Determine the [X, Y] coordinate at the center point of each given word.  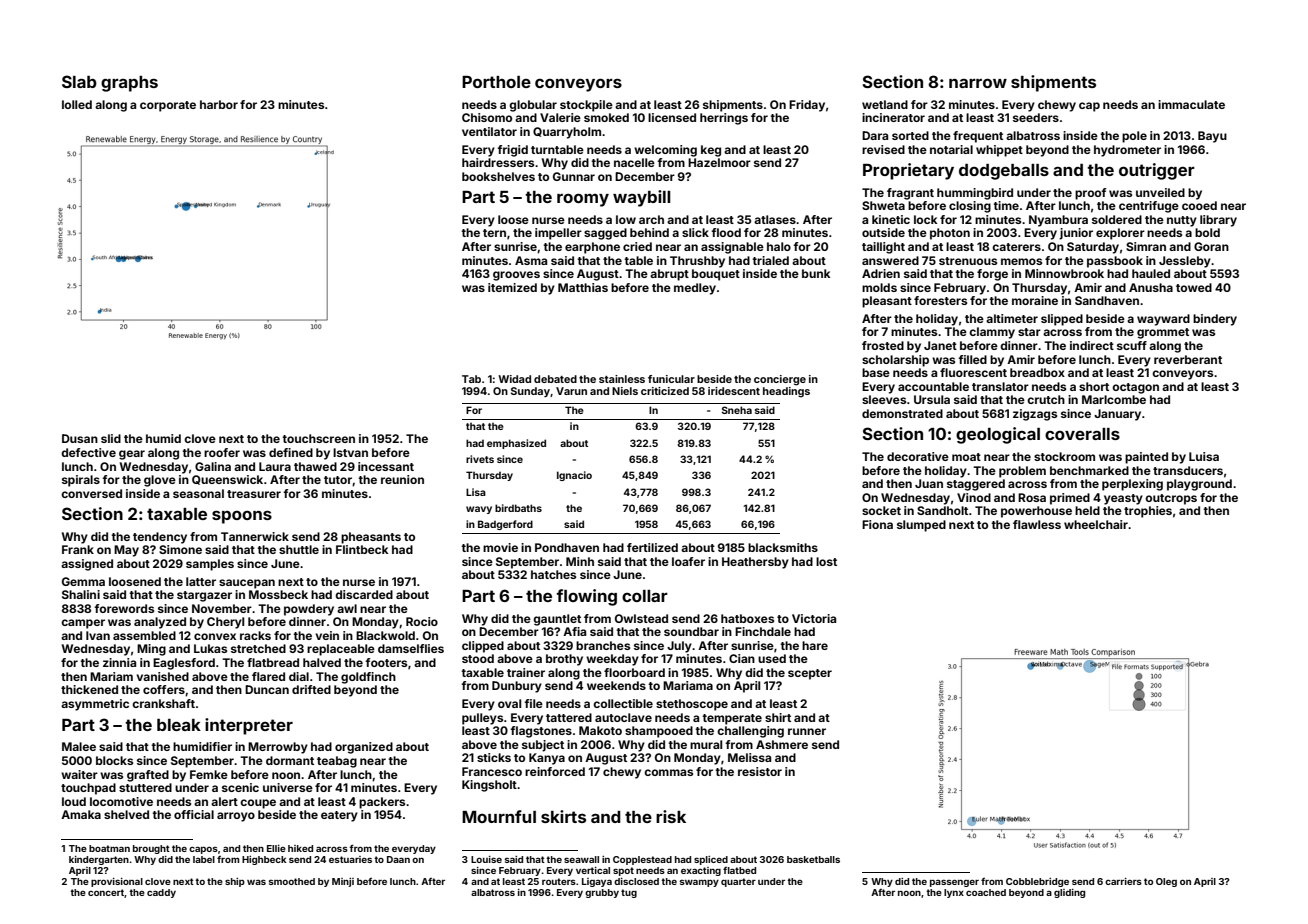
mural [706, 744]
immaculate [1191, 104]
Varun [571, 391]
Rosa [1032, 497]
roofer [222, 452]
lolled [77, 104]
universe [288, 787]
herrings [724, 119]
